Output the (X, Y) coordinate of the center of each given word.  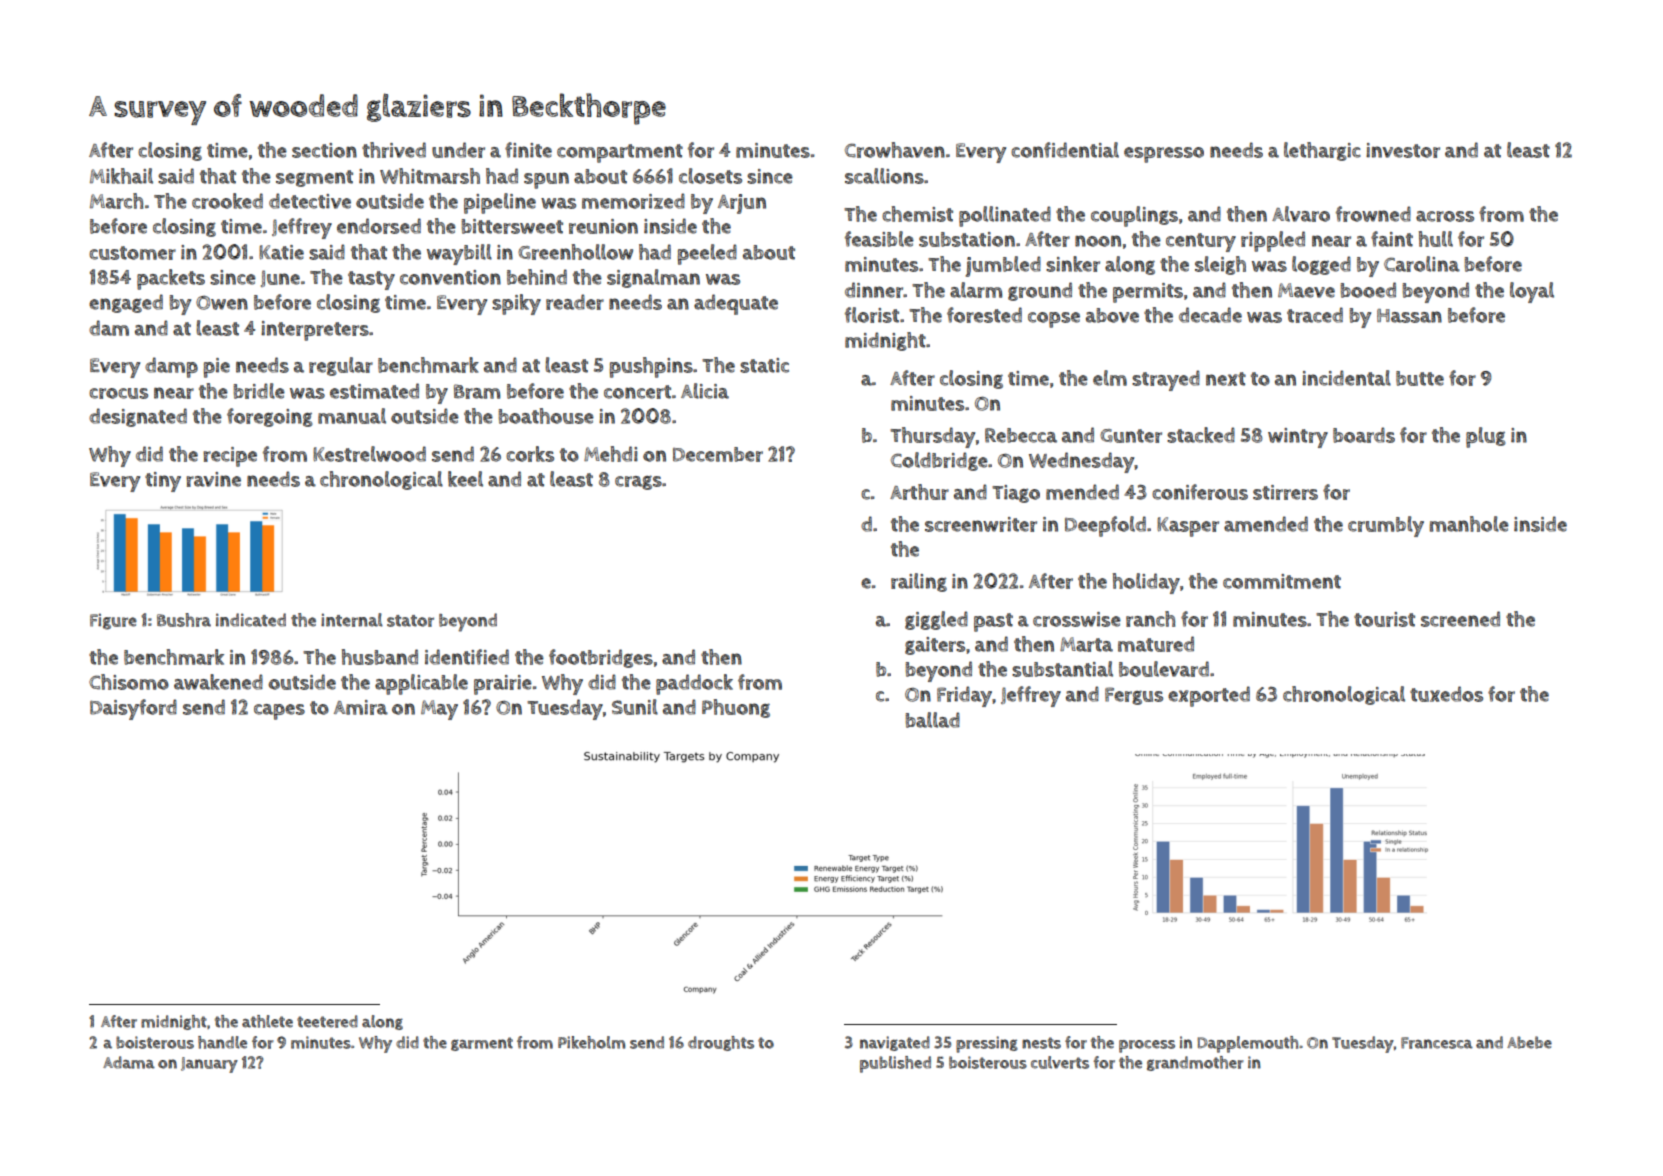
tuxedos (1446, 694)
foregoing (270, 417)
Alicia (705, 391)
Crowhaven (895, 150)
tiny (163, 482)
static (764, 365)
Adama (129, 1062)
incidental (1346, 378)
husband (380, 657)
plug (1486, 437)
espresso (1164, 155)
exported (1209, 696)
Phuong (736, 708)
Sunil (635, 707)
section (324, 150)
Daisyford (133, 709)
